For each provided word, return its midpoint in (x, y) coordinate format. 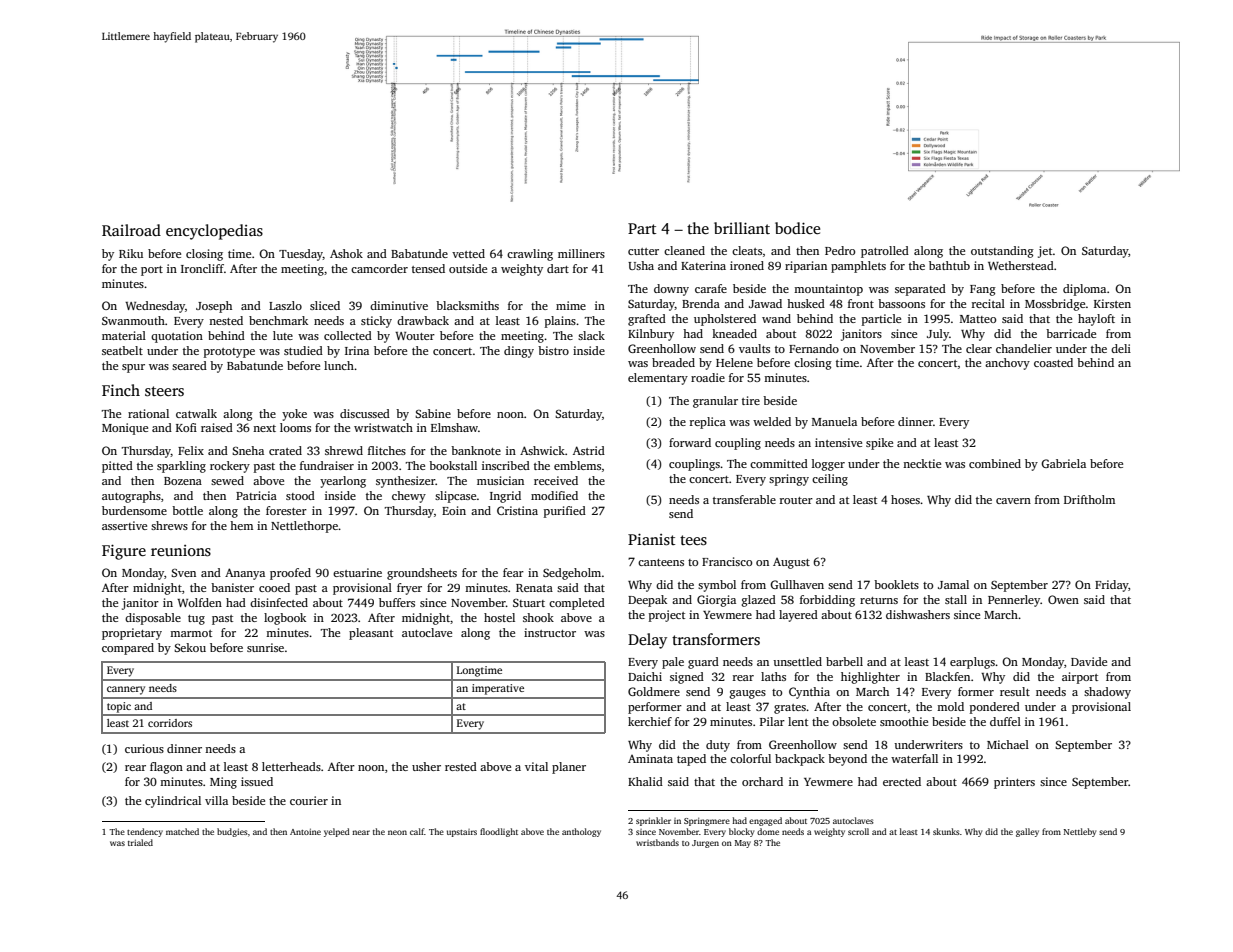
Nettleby (1080, 832)
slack (591, 335)
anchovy (1007, 364)
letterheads (291, 766)
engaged (765, 821)
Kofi (186, 427)
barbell (844, 661)
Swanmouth (133, 320)
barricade (1071, 333)
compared (128, 649)
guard (703, 663)
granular (715, 402)
